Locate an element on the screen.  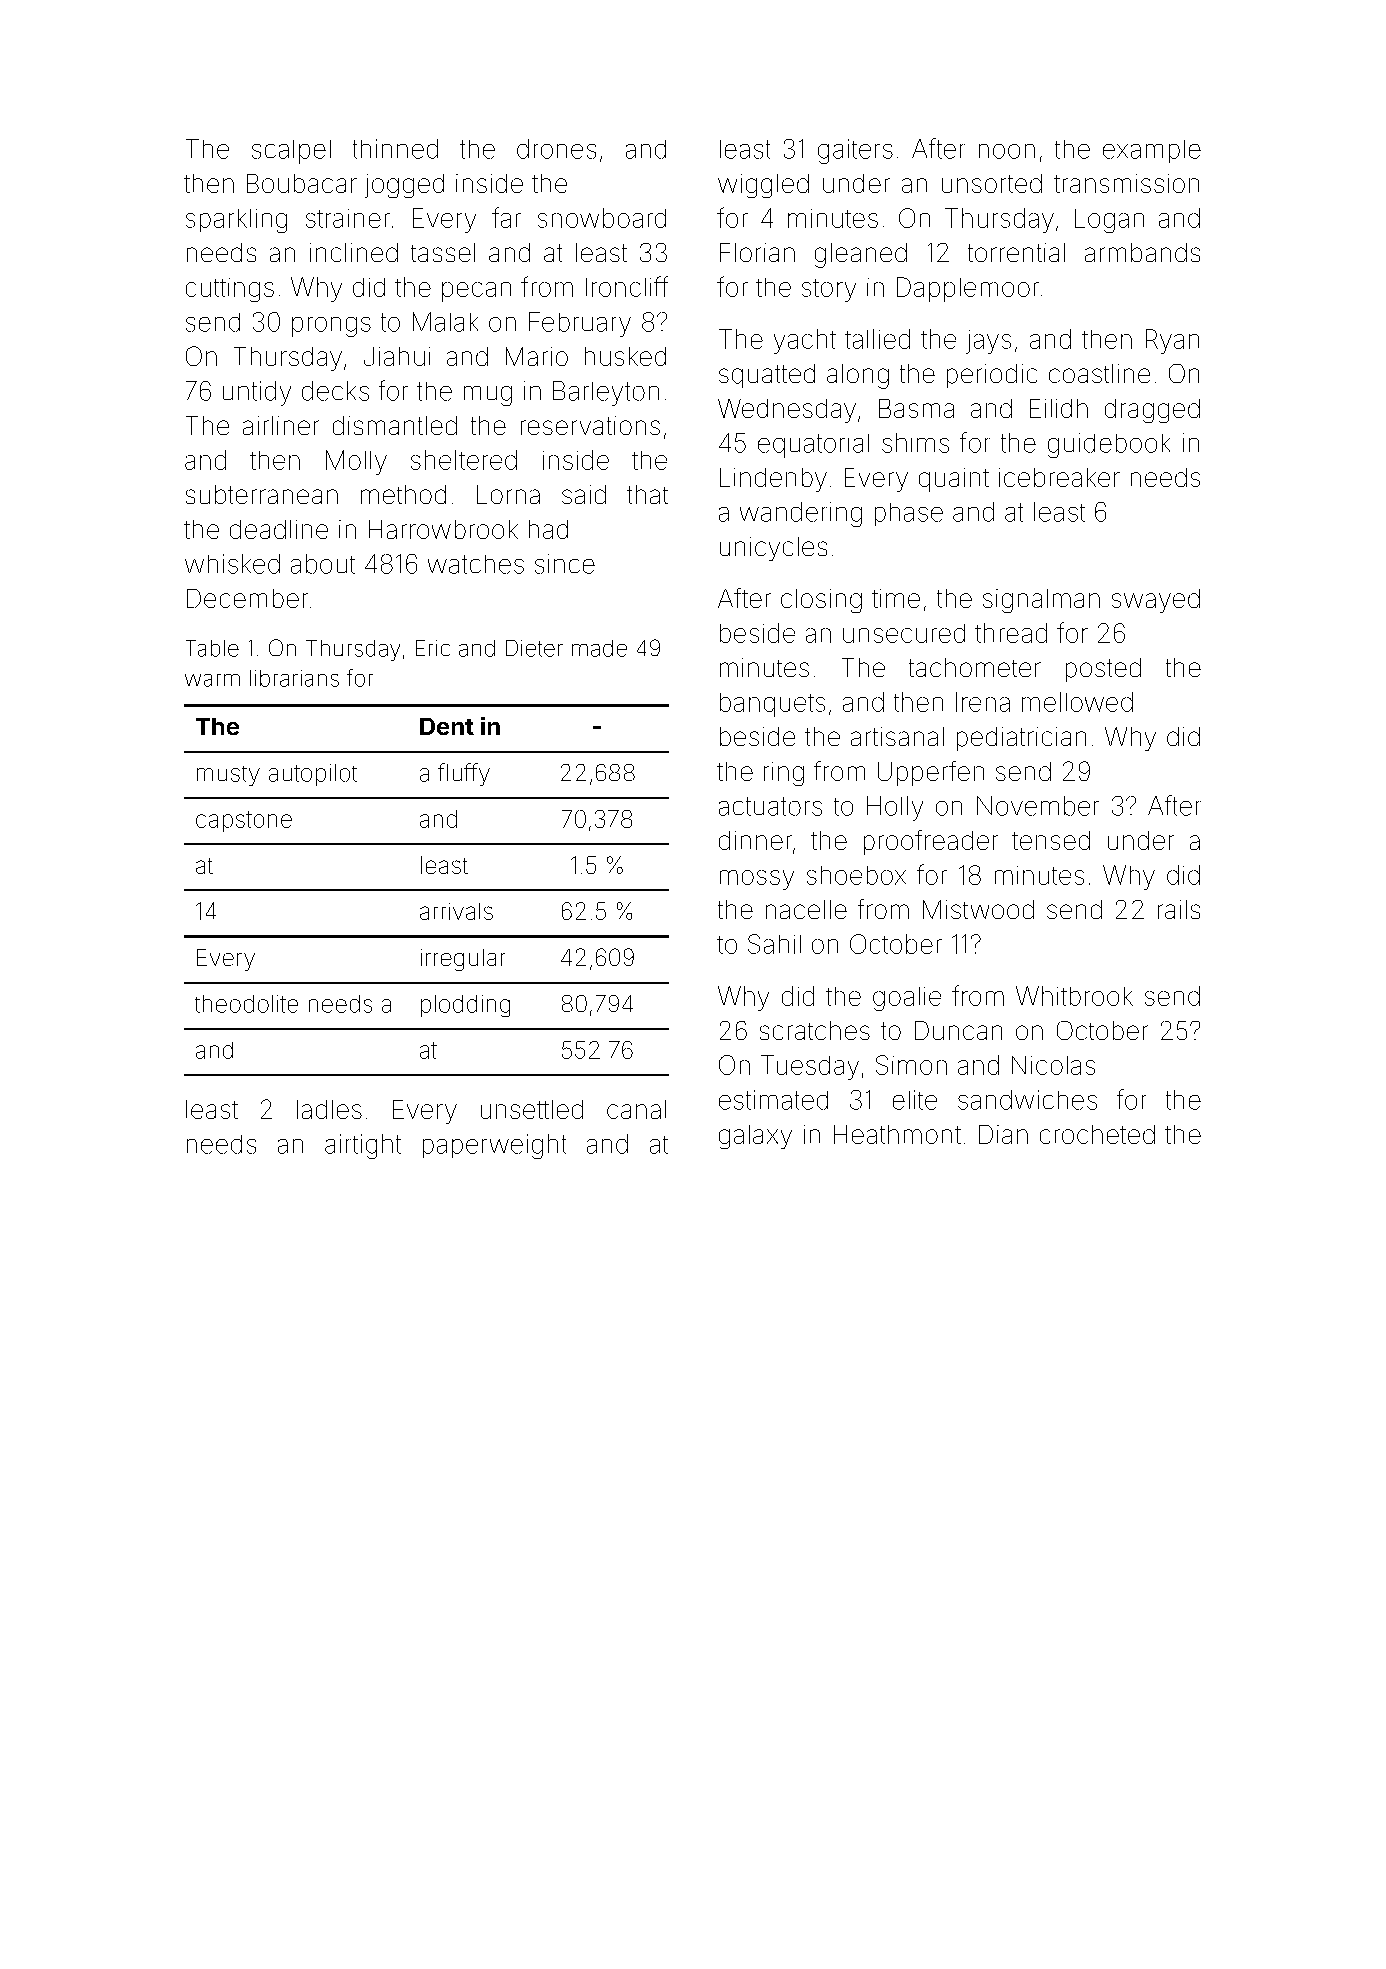
gaiters is located at coordinates (855, 151).
